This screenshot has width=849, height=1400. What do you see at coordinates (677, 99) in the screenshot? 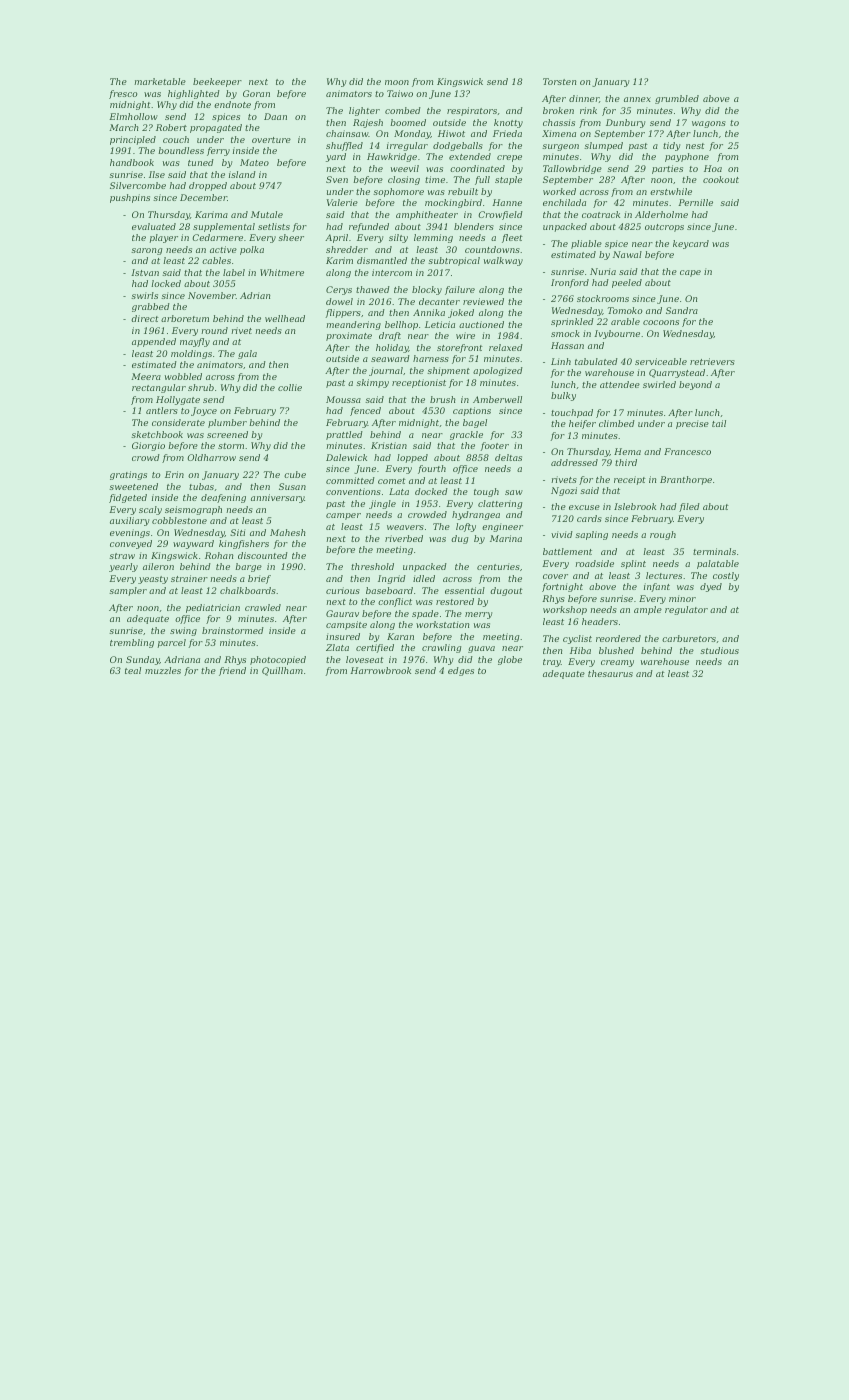
I see `grumbled` at bounding box center [677, 99].
